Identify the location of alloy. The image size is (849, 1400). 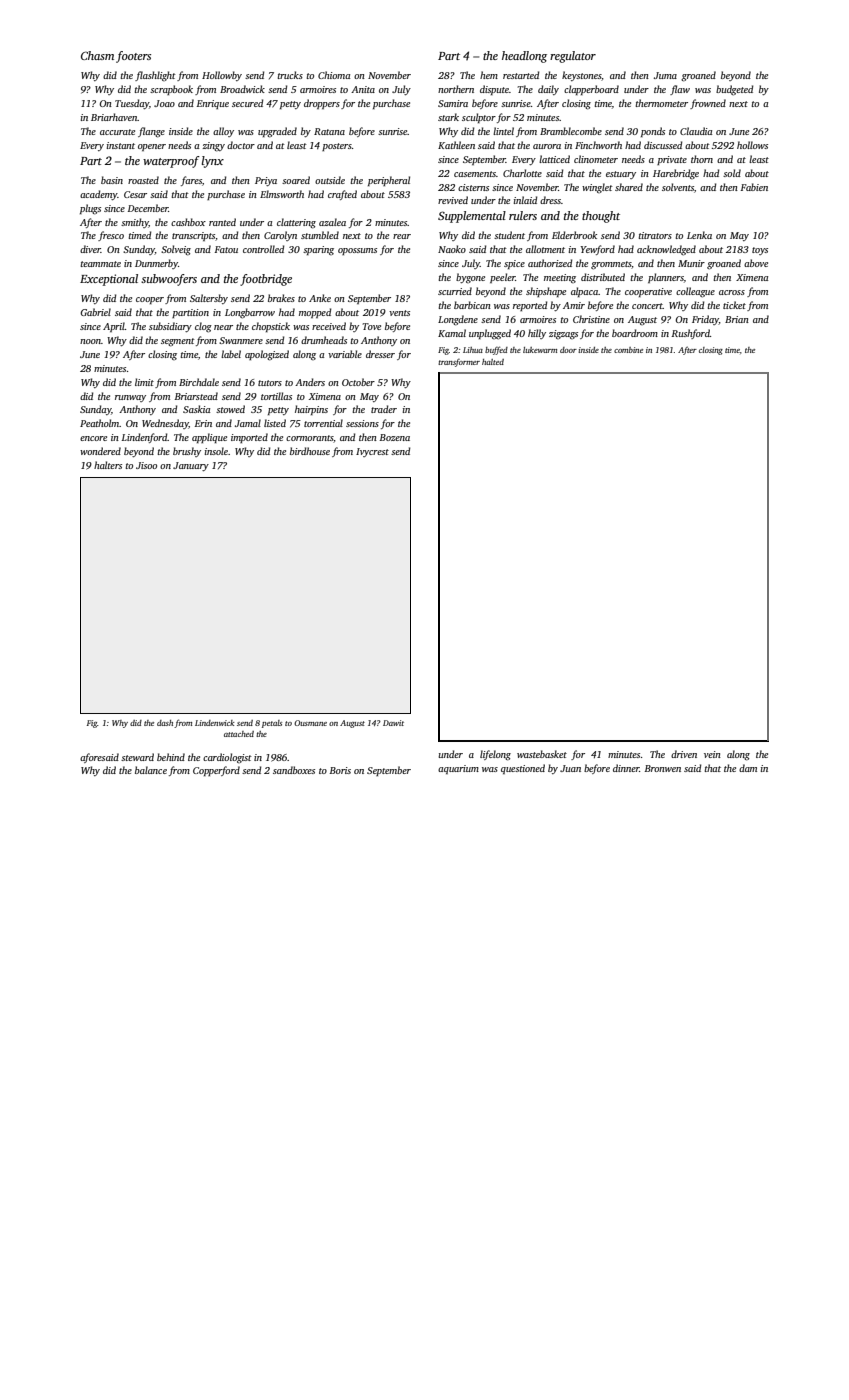
(223, 132).
